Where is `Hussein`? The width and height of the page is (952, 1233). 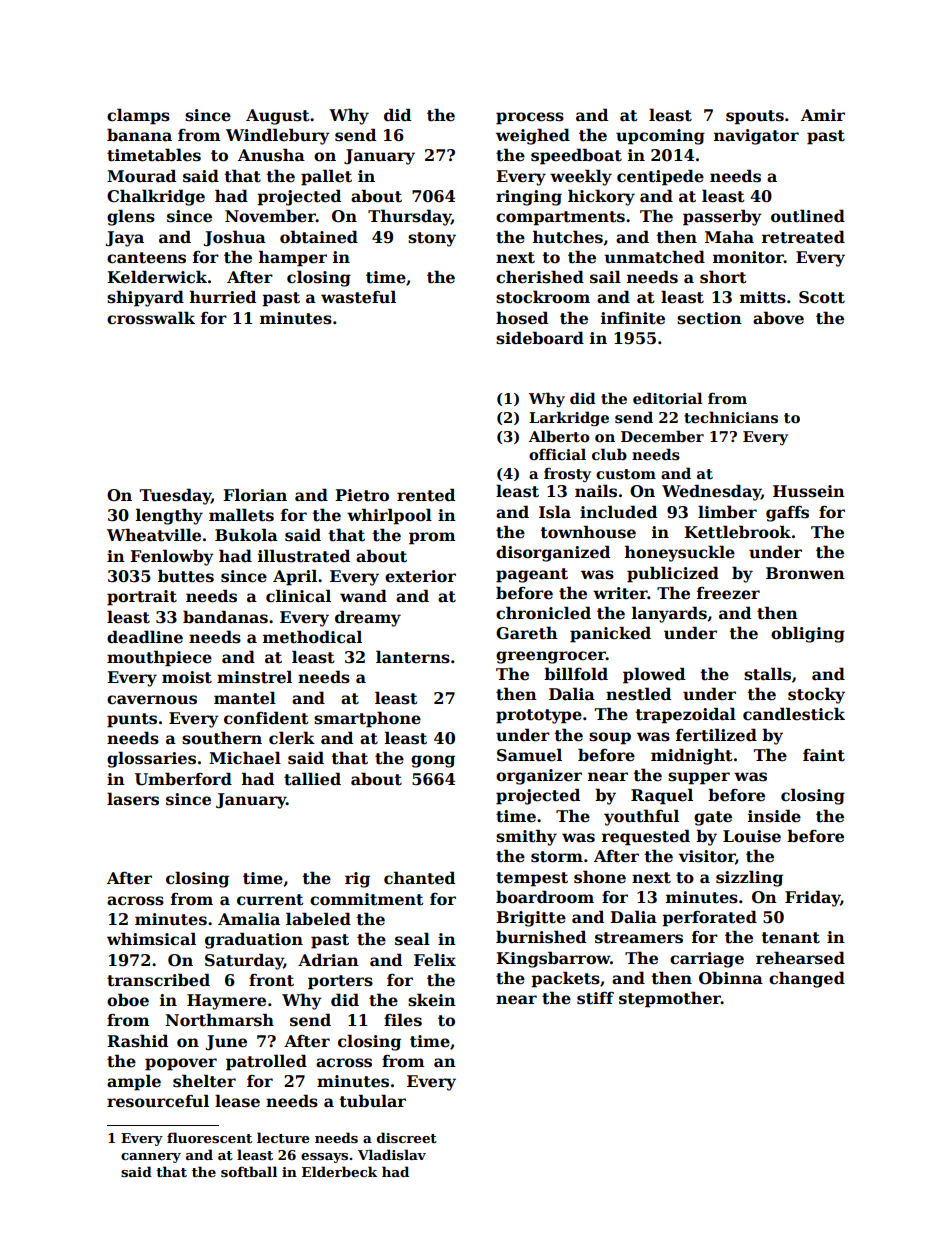
Hussein is located at coordinates (809, 491).
